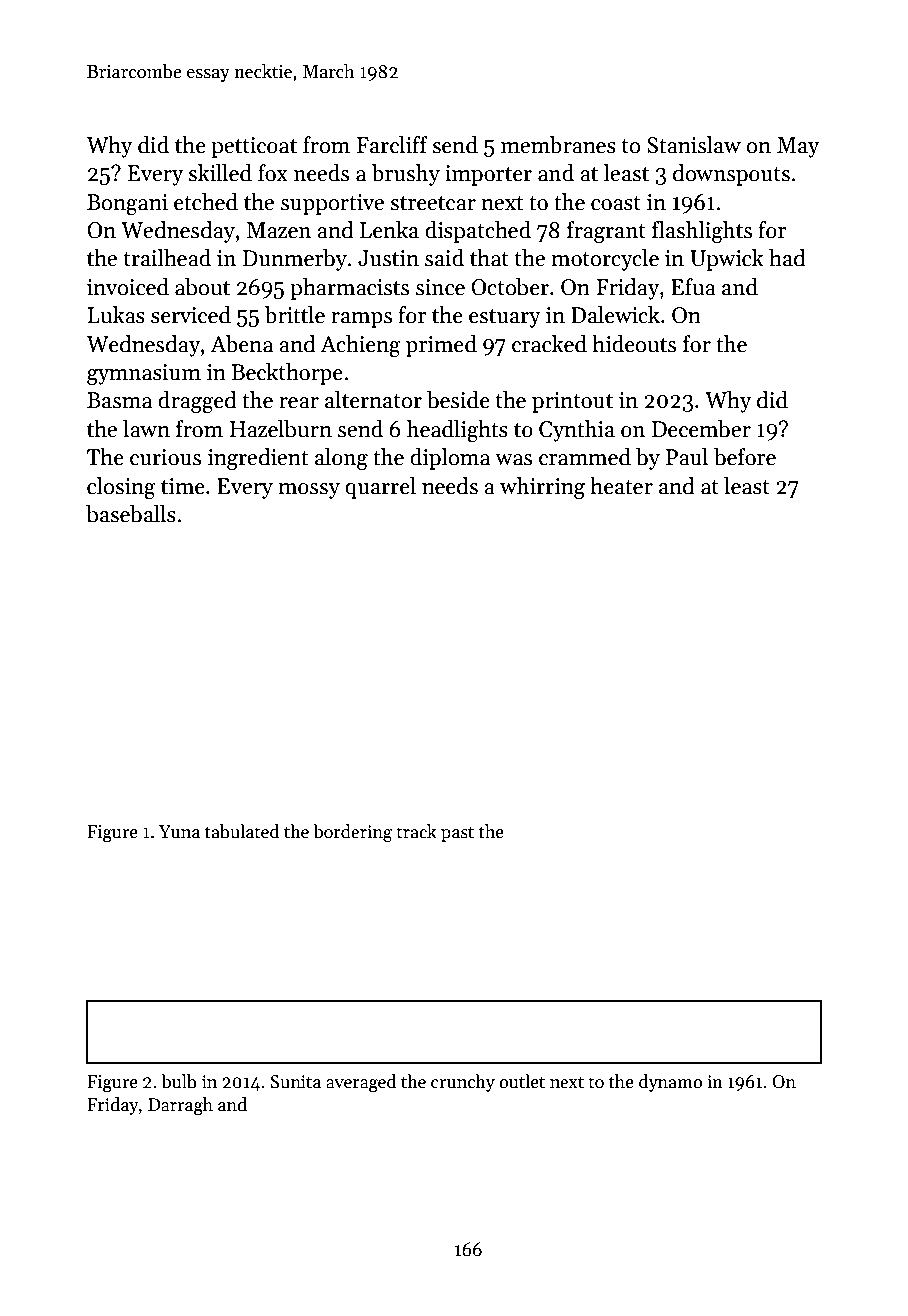  Describe the element at coordinates (510, 287) in the screenshot. I see `October` at that location.
